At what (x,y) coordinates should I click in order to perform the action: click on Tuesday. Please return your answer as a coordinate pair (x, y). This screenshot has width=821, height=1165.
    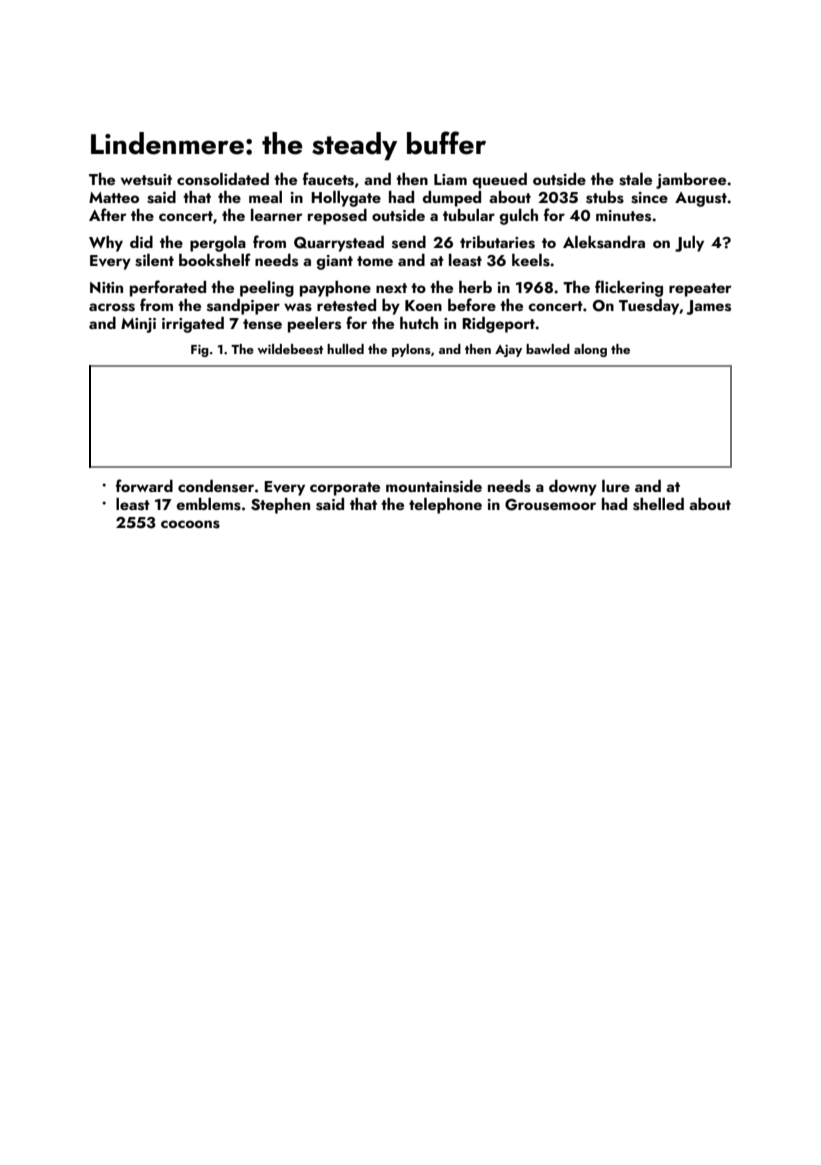
    Looking at the image, I should click on (649, 307).
